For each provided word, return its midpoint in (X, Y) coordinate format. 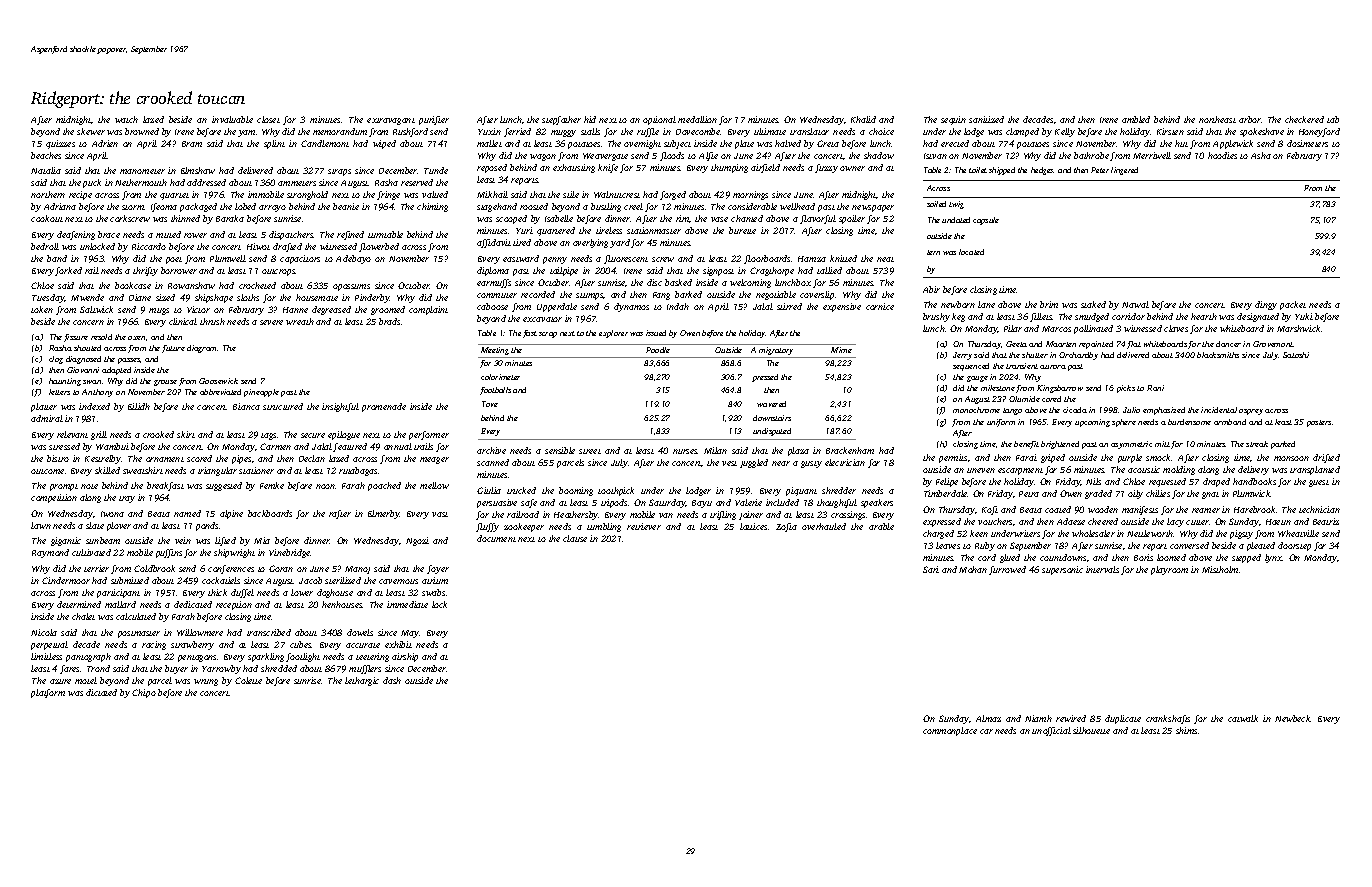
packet (1293, 305)
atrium (435, 580)
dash (392, 680)
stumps (589, 296)
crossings (848, 515)
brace (109, 234)
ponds (208, 526)
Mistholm (1220, 569)
